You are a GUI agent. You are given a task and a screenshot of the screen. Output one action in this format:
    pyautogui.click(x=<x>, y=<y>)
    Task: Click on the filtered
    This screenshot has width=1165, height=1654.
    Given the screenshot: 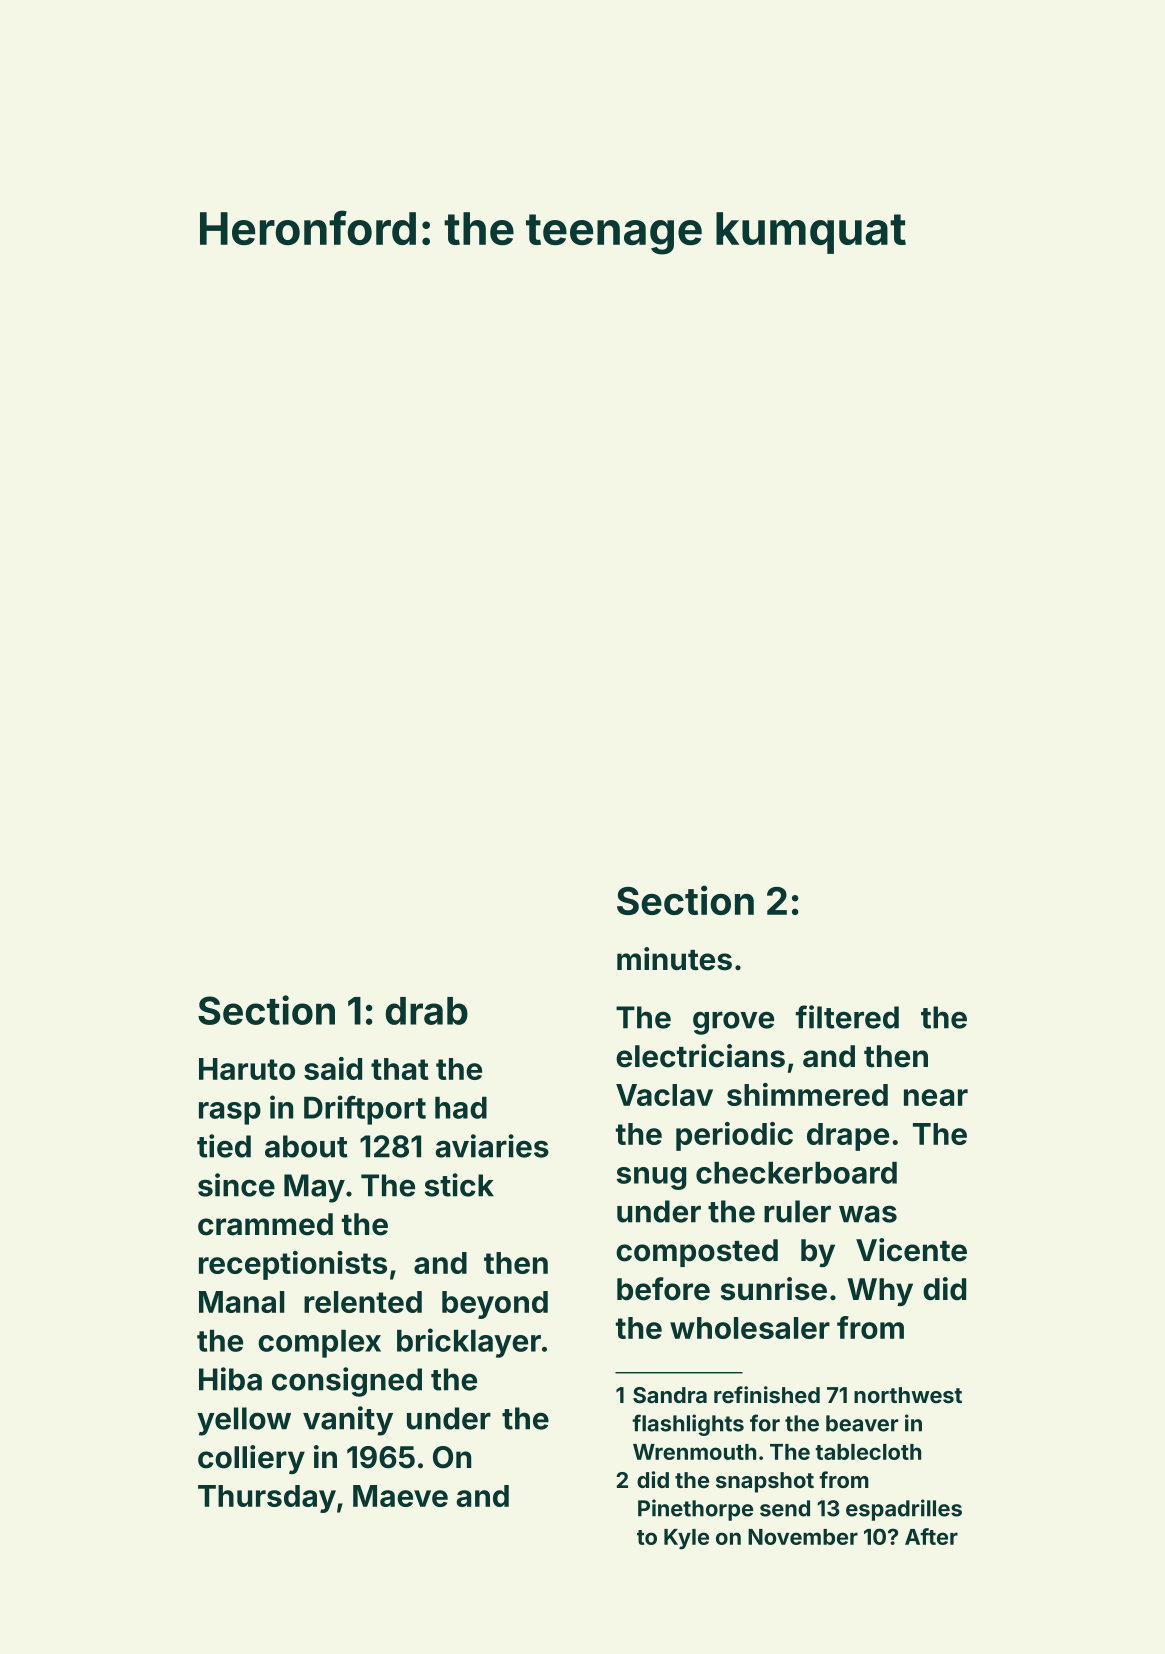 What is the action you would take?
    pyautogui.click(x=847, y=1017)
